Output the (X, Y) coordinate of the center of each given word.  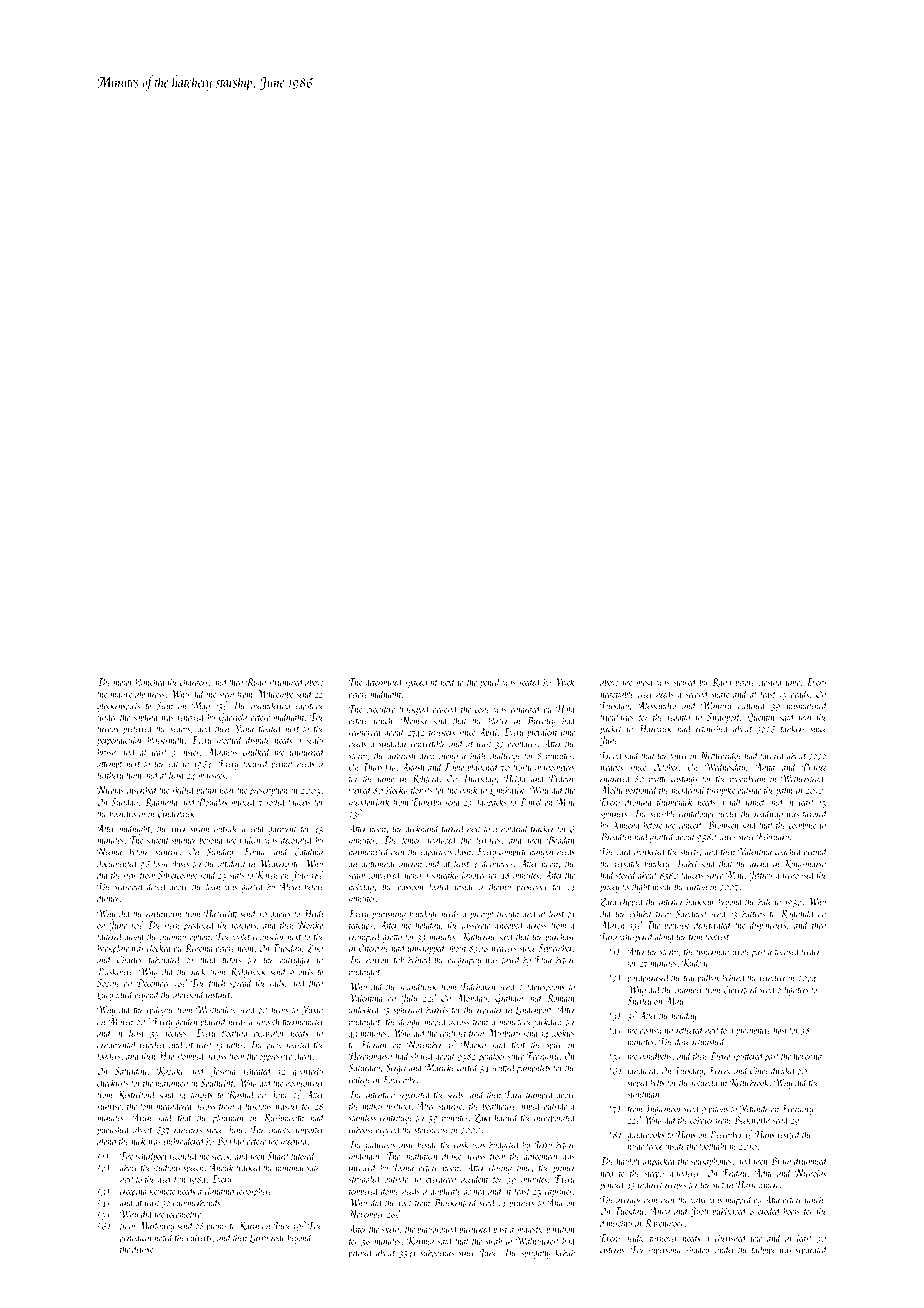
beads (800, 693)
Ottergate (374, 949)
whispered (637, 937)
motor (123, 683)
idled (125, 994)
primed (360, 1253)
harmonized (369, 851)
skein (390, 1228)
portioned (641, 790)
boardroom (127, 813)
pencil (490, 682)
